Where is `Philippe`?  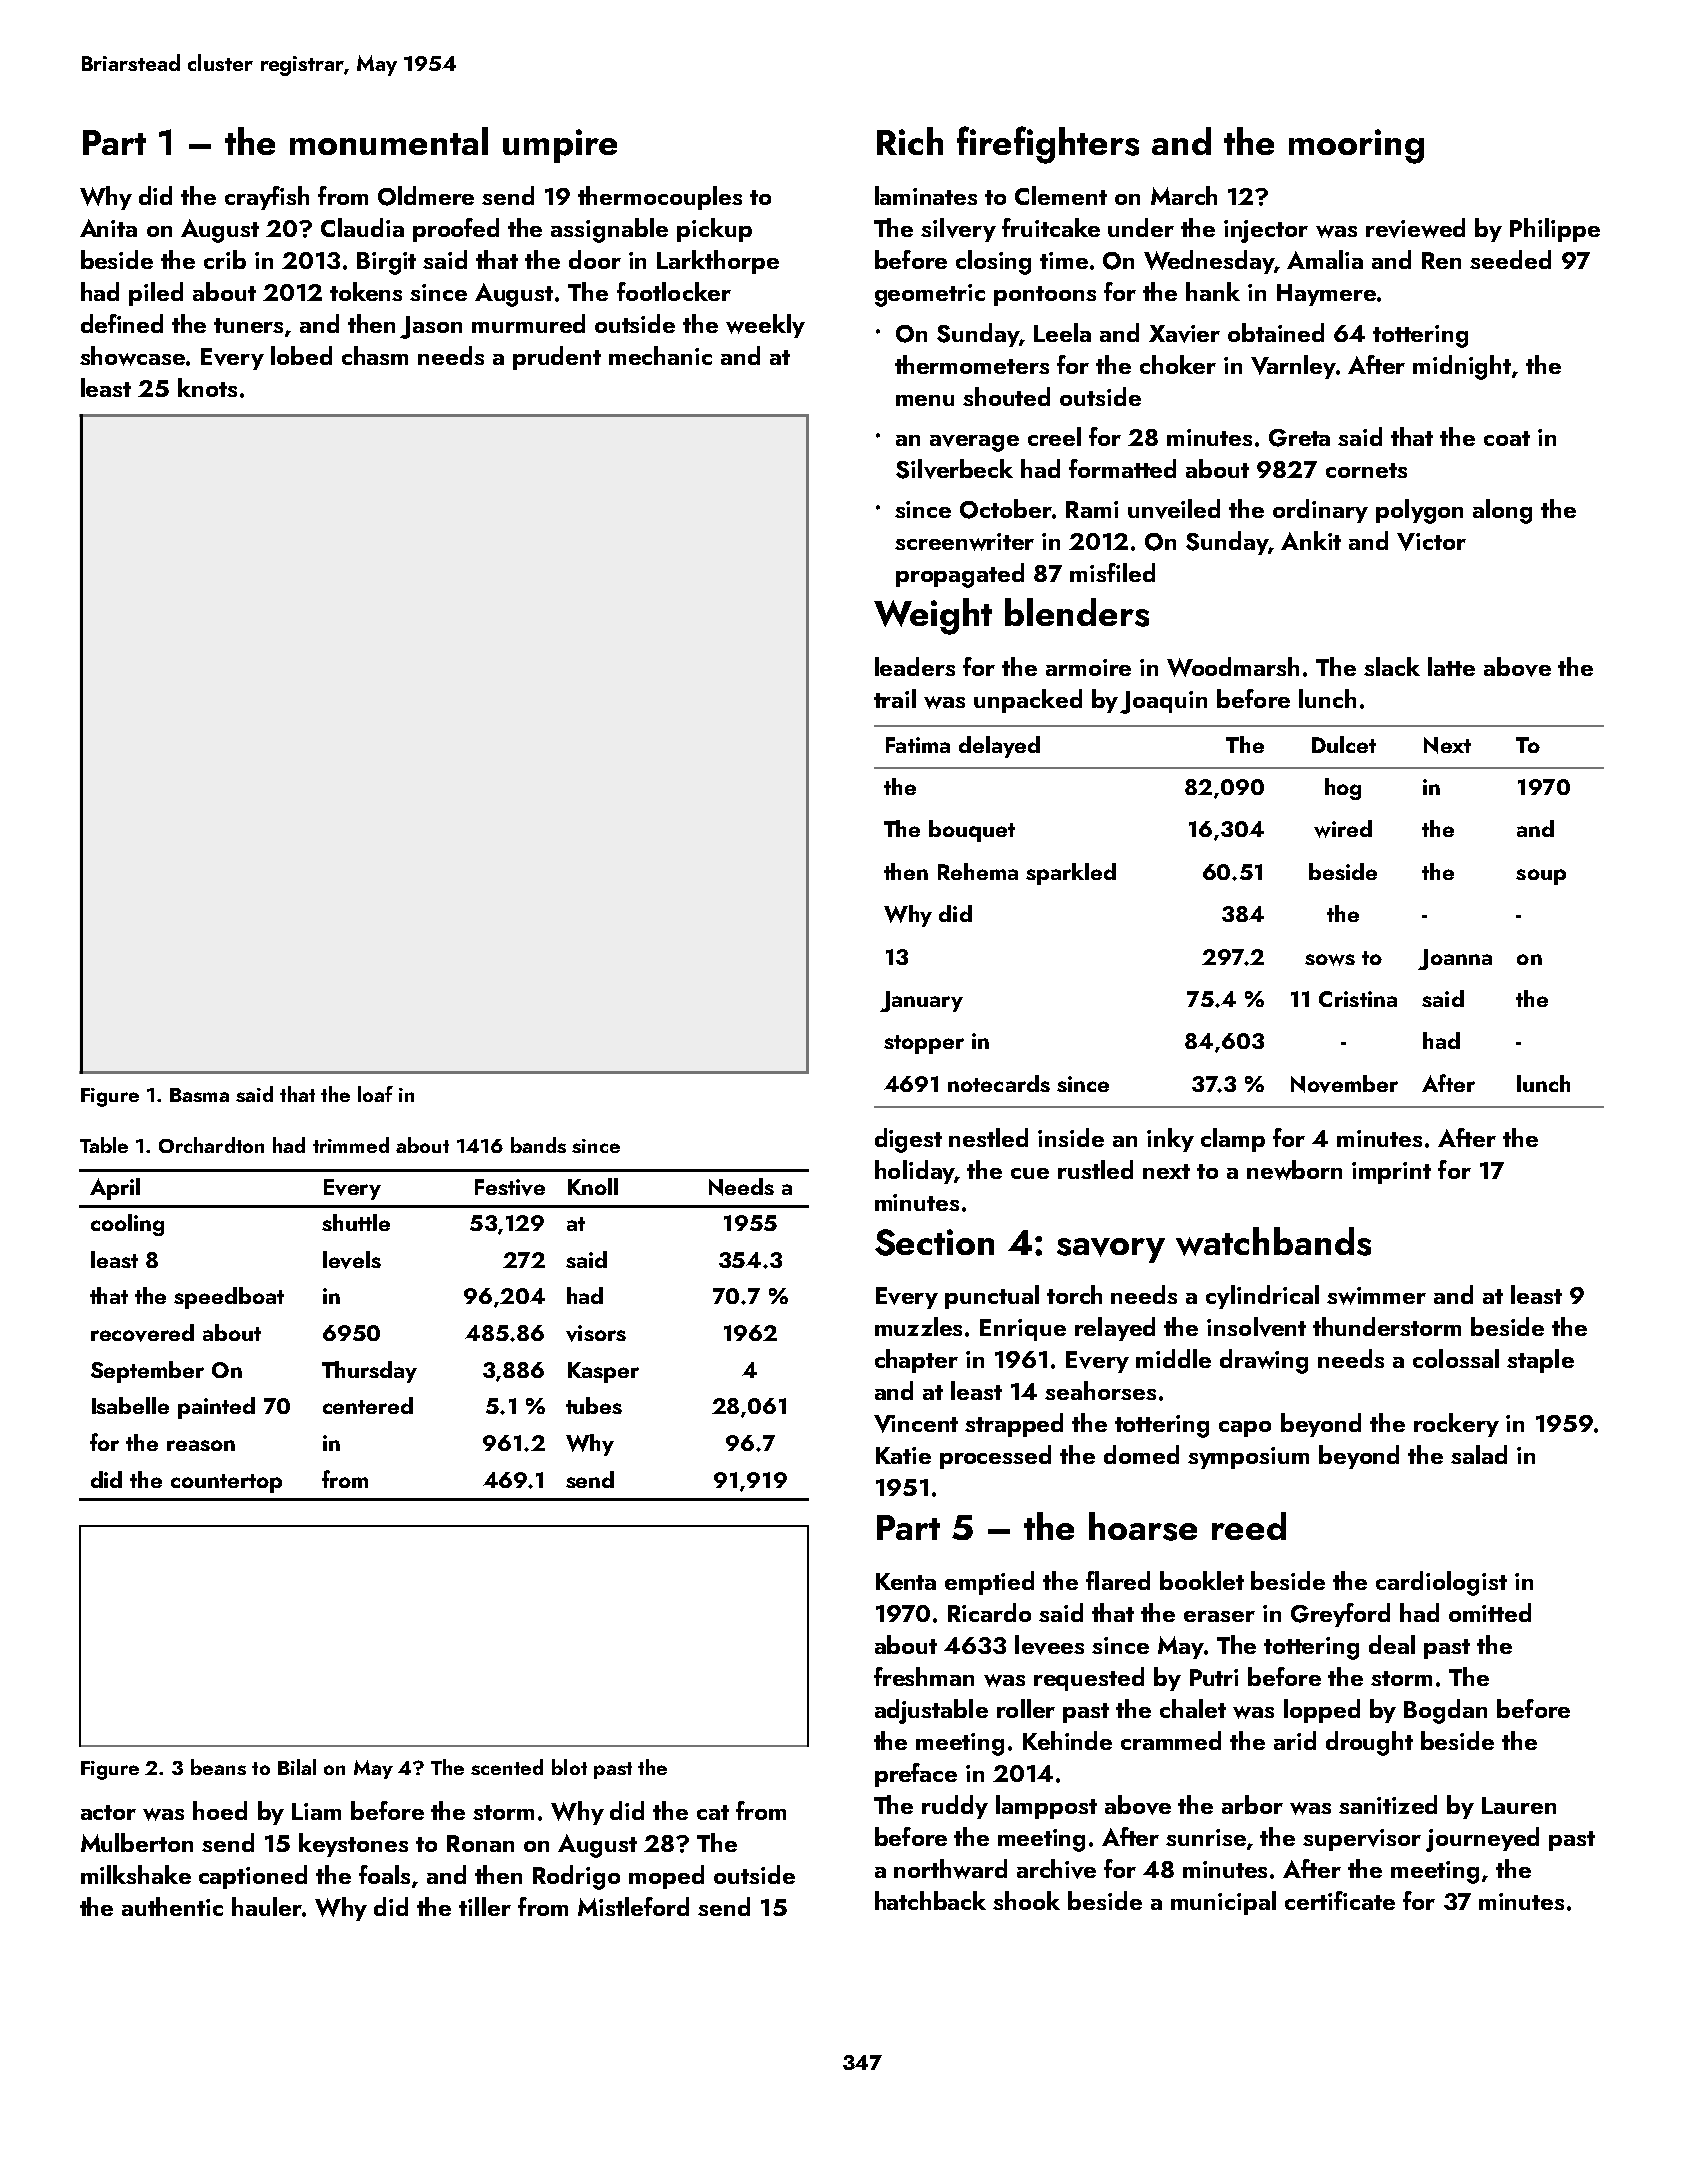
Philippe is located at coordinates (1555, 230).
